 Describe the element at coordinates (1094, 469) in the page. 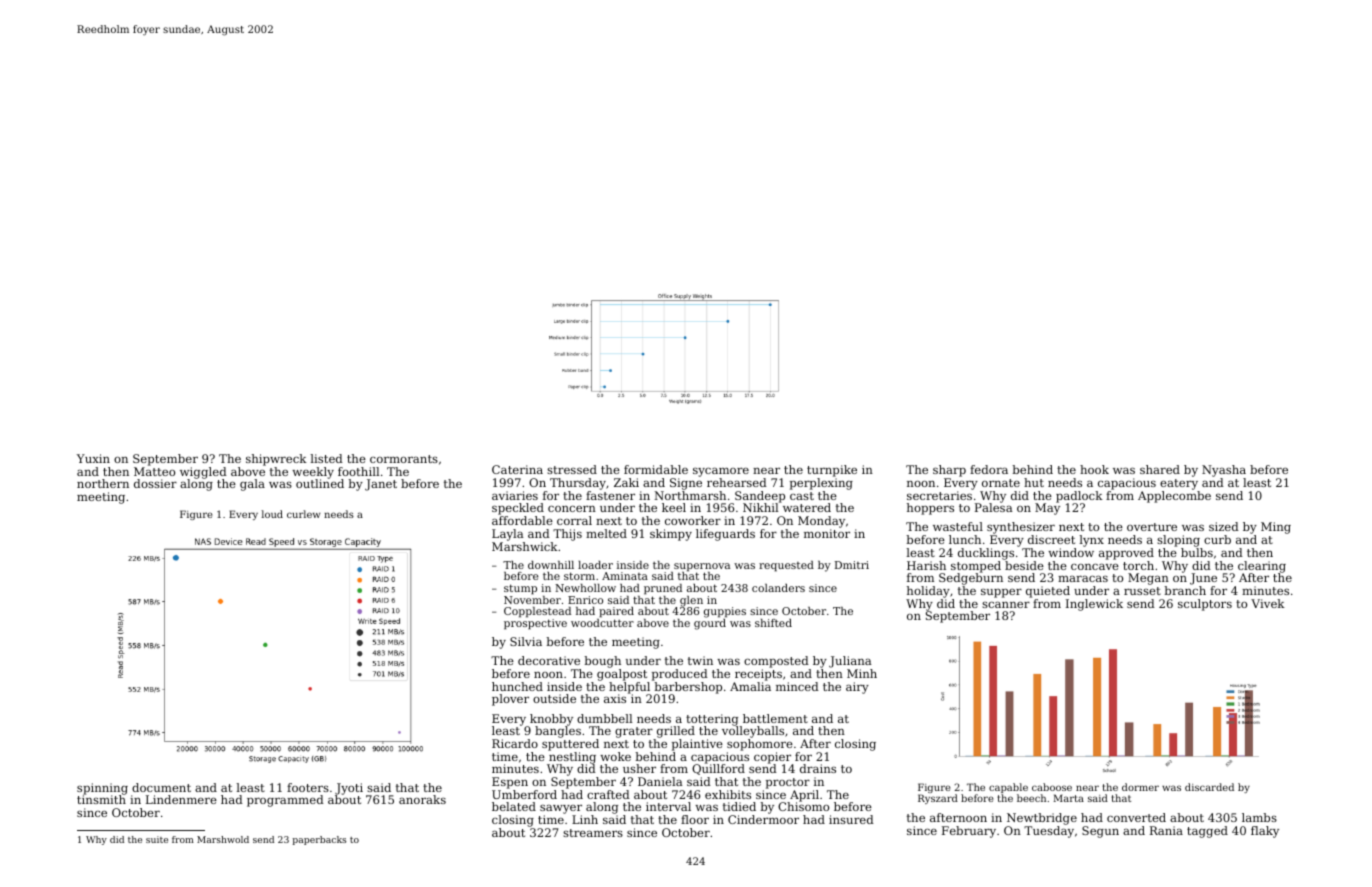

I see `hook` at that location.
